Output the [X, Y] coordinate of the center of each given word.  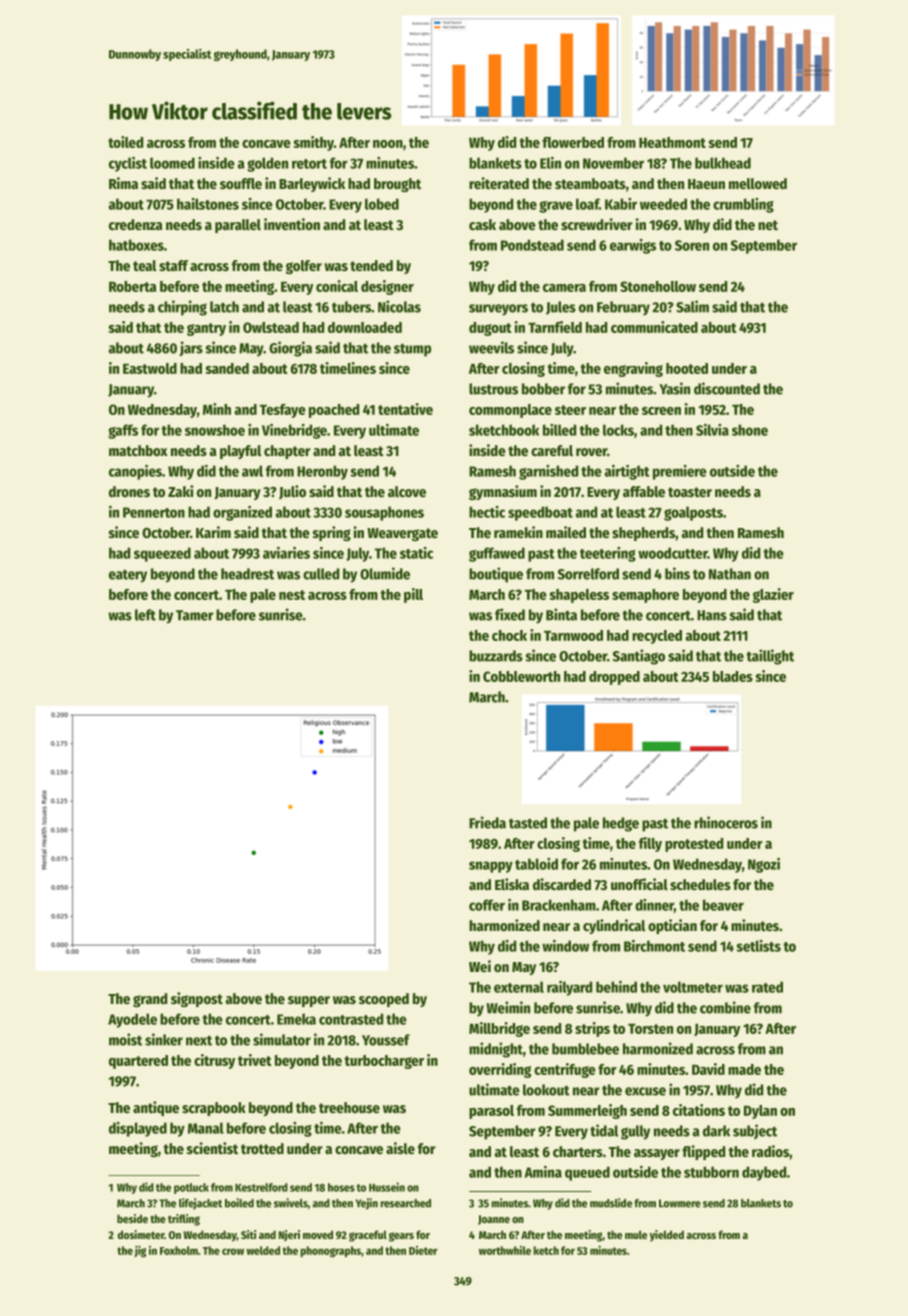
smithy [314, 143]
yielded [667, 1236]
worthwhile [505, 1250]
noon [388, 144]
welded [263, 1250]
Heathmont [672, 142]
